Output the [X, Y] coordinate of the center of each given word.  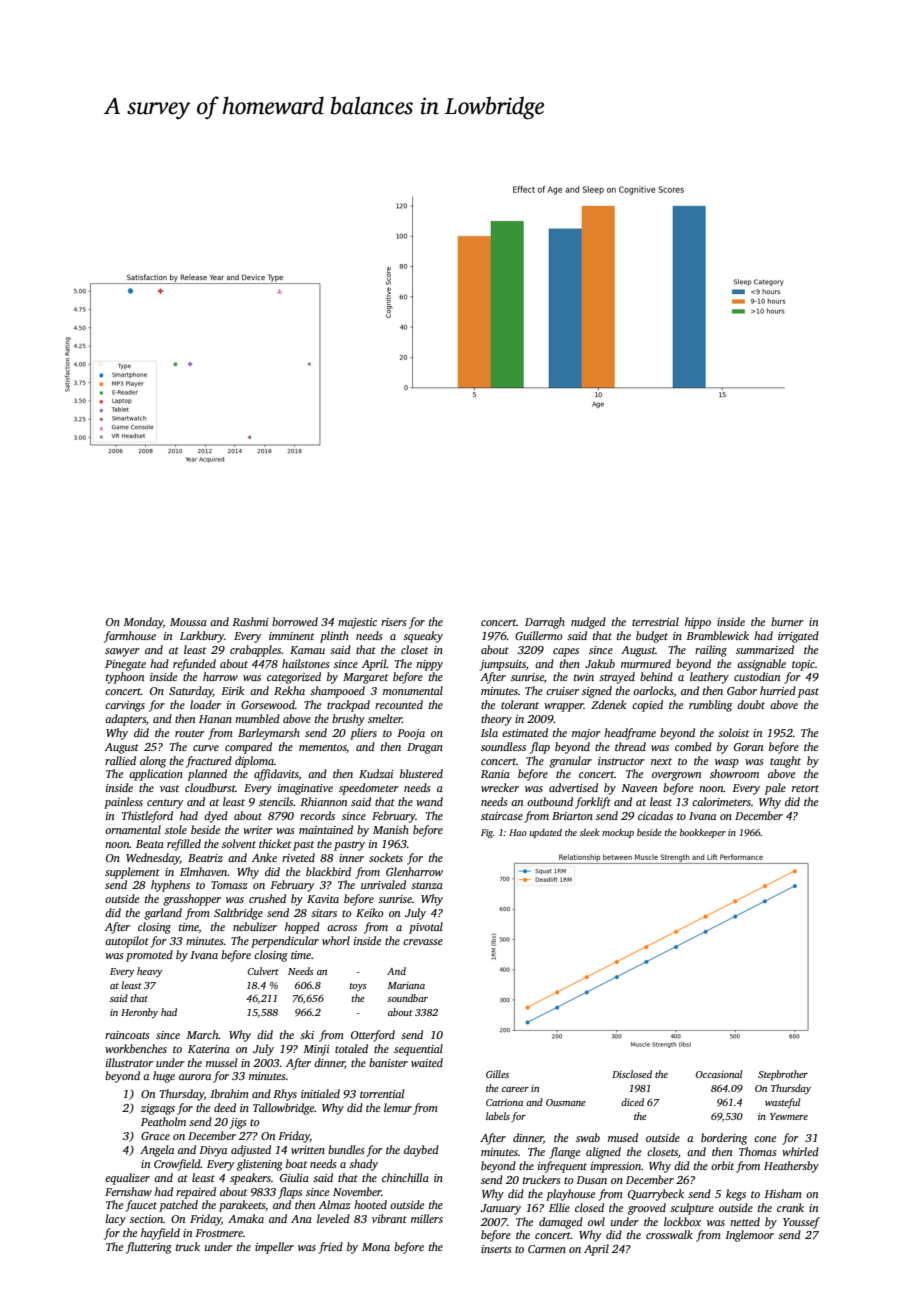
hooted [370, 1204]
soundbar [407, 998]
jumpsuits [502, 665]
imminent [291, 636]
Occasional [719, 1074]
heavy [150, 972]
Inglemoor [749, 1236]
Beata [150, 844]
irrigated [798, 637]
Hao [518, 832]
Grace [155, 1136]
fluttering [149, 1248]
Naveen [639, 788]
